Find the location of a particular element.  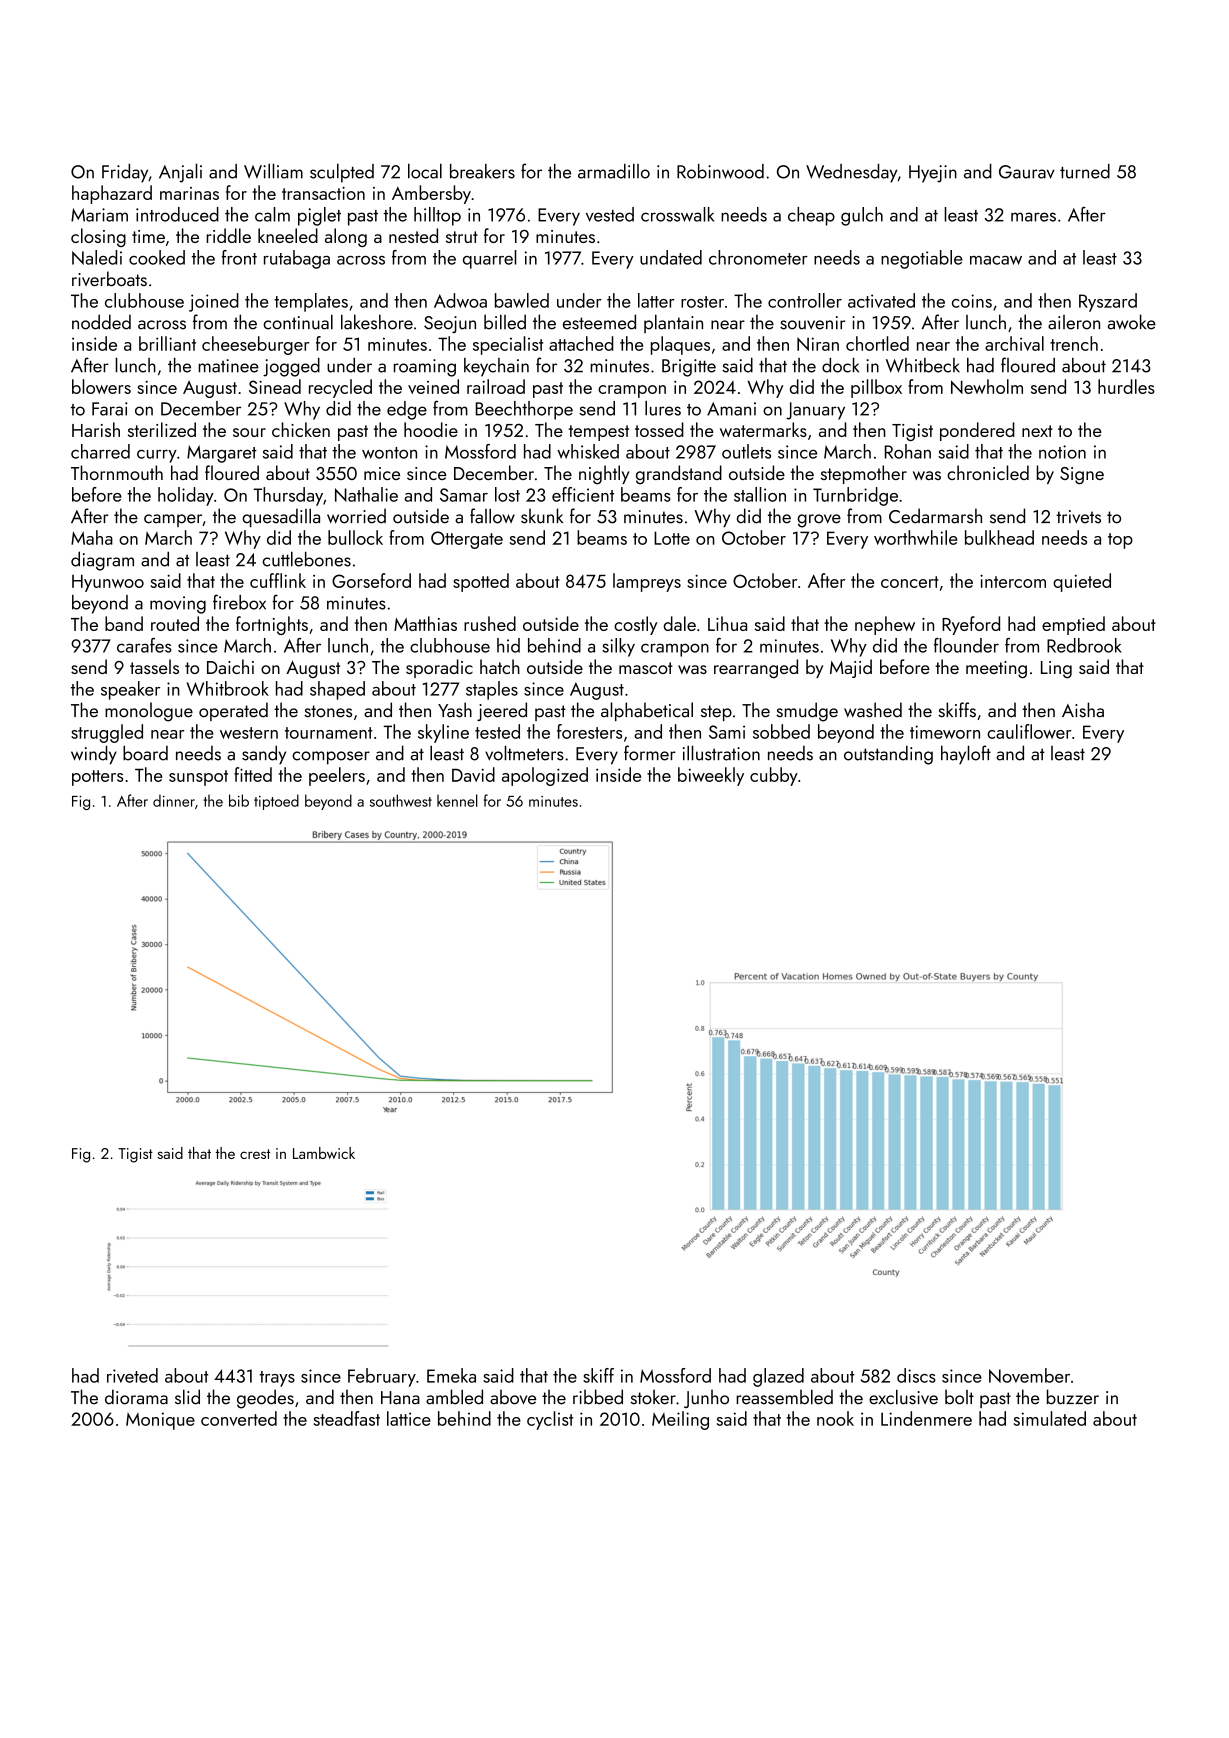

Niran is located at coordinates (818, 344).
